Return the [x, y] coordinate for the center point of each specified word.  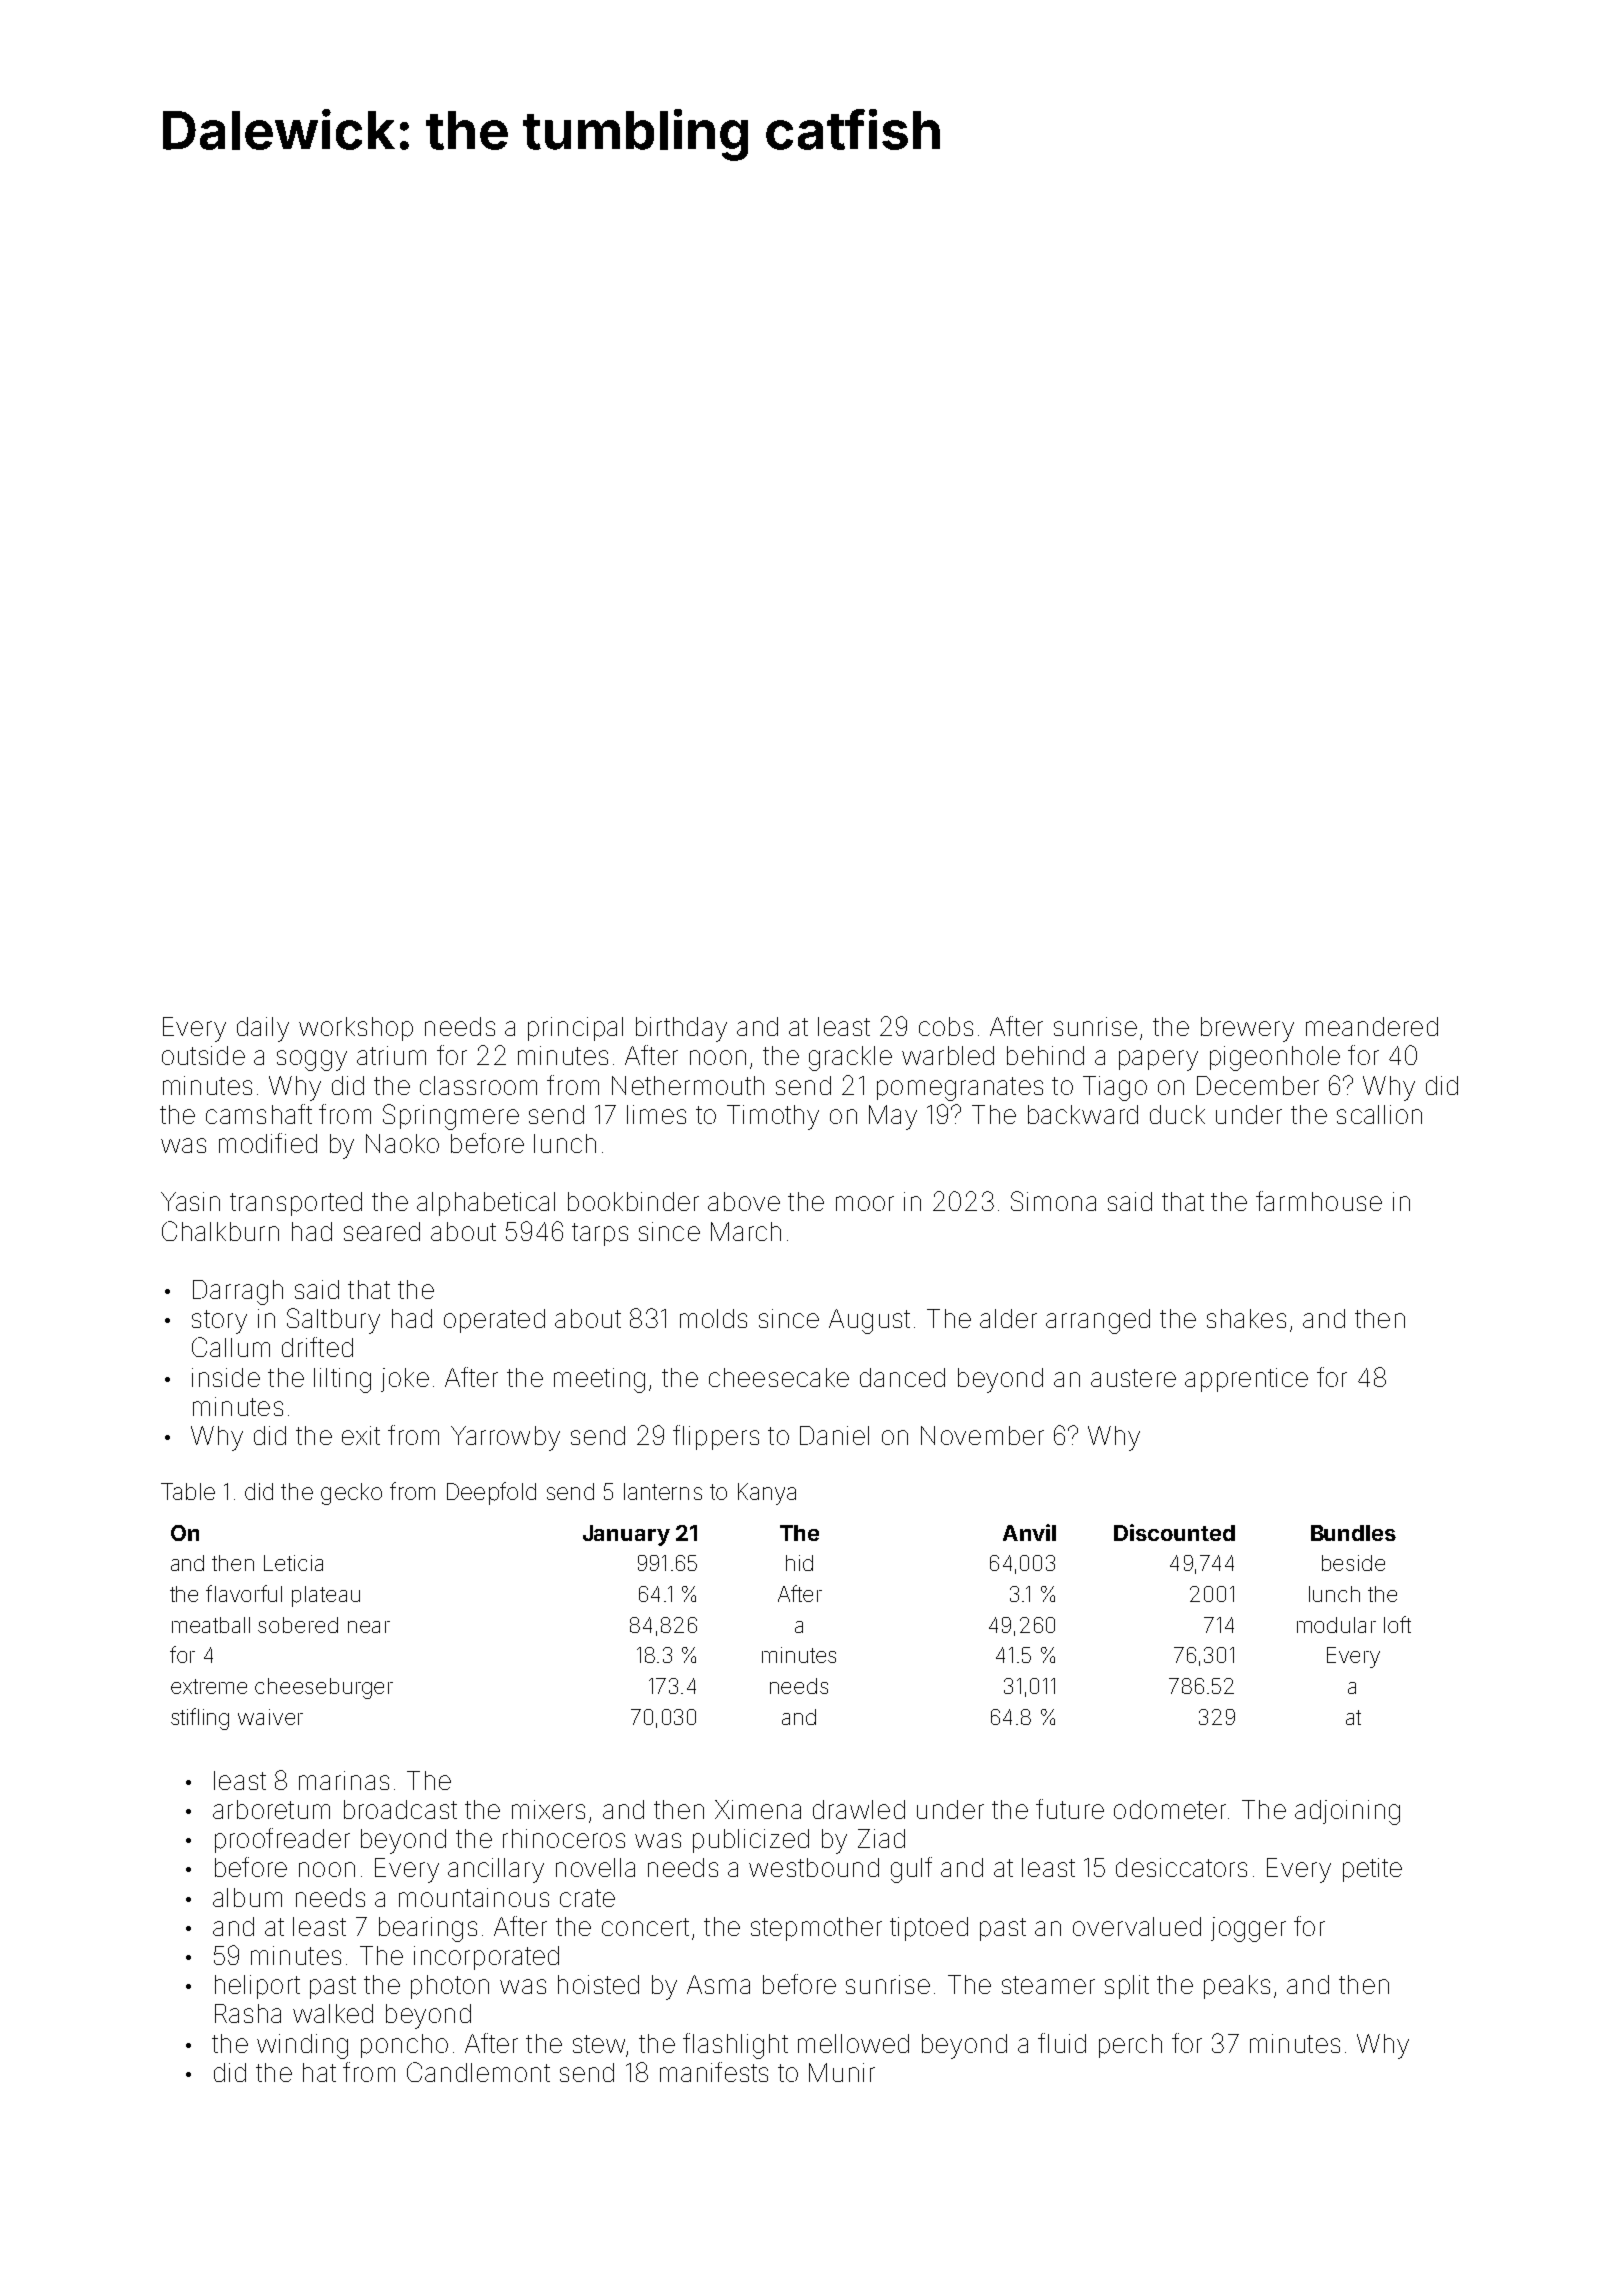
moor [865, 1203]
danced [902, 1377]
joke [405, 1380]
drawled [859, 1809]
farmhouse [1319, 1201]
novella [595, 1867]
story [219, 1322]
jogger [1248, 1929]
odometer [1170, 1809]
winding [302, 2046]
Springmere [451, 1117]
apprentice [1246, 1380]
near [369, 1627]
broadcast [400, 1809]
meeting [599, 1380]
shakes [1246, 1318]
